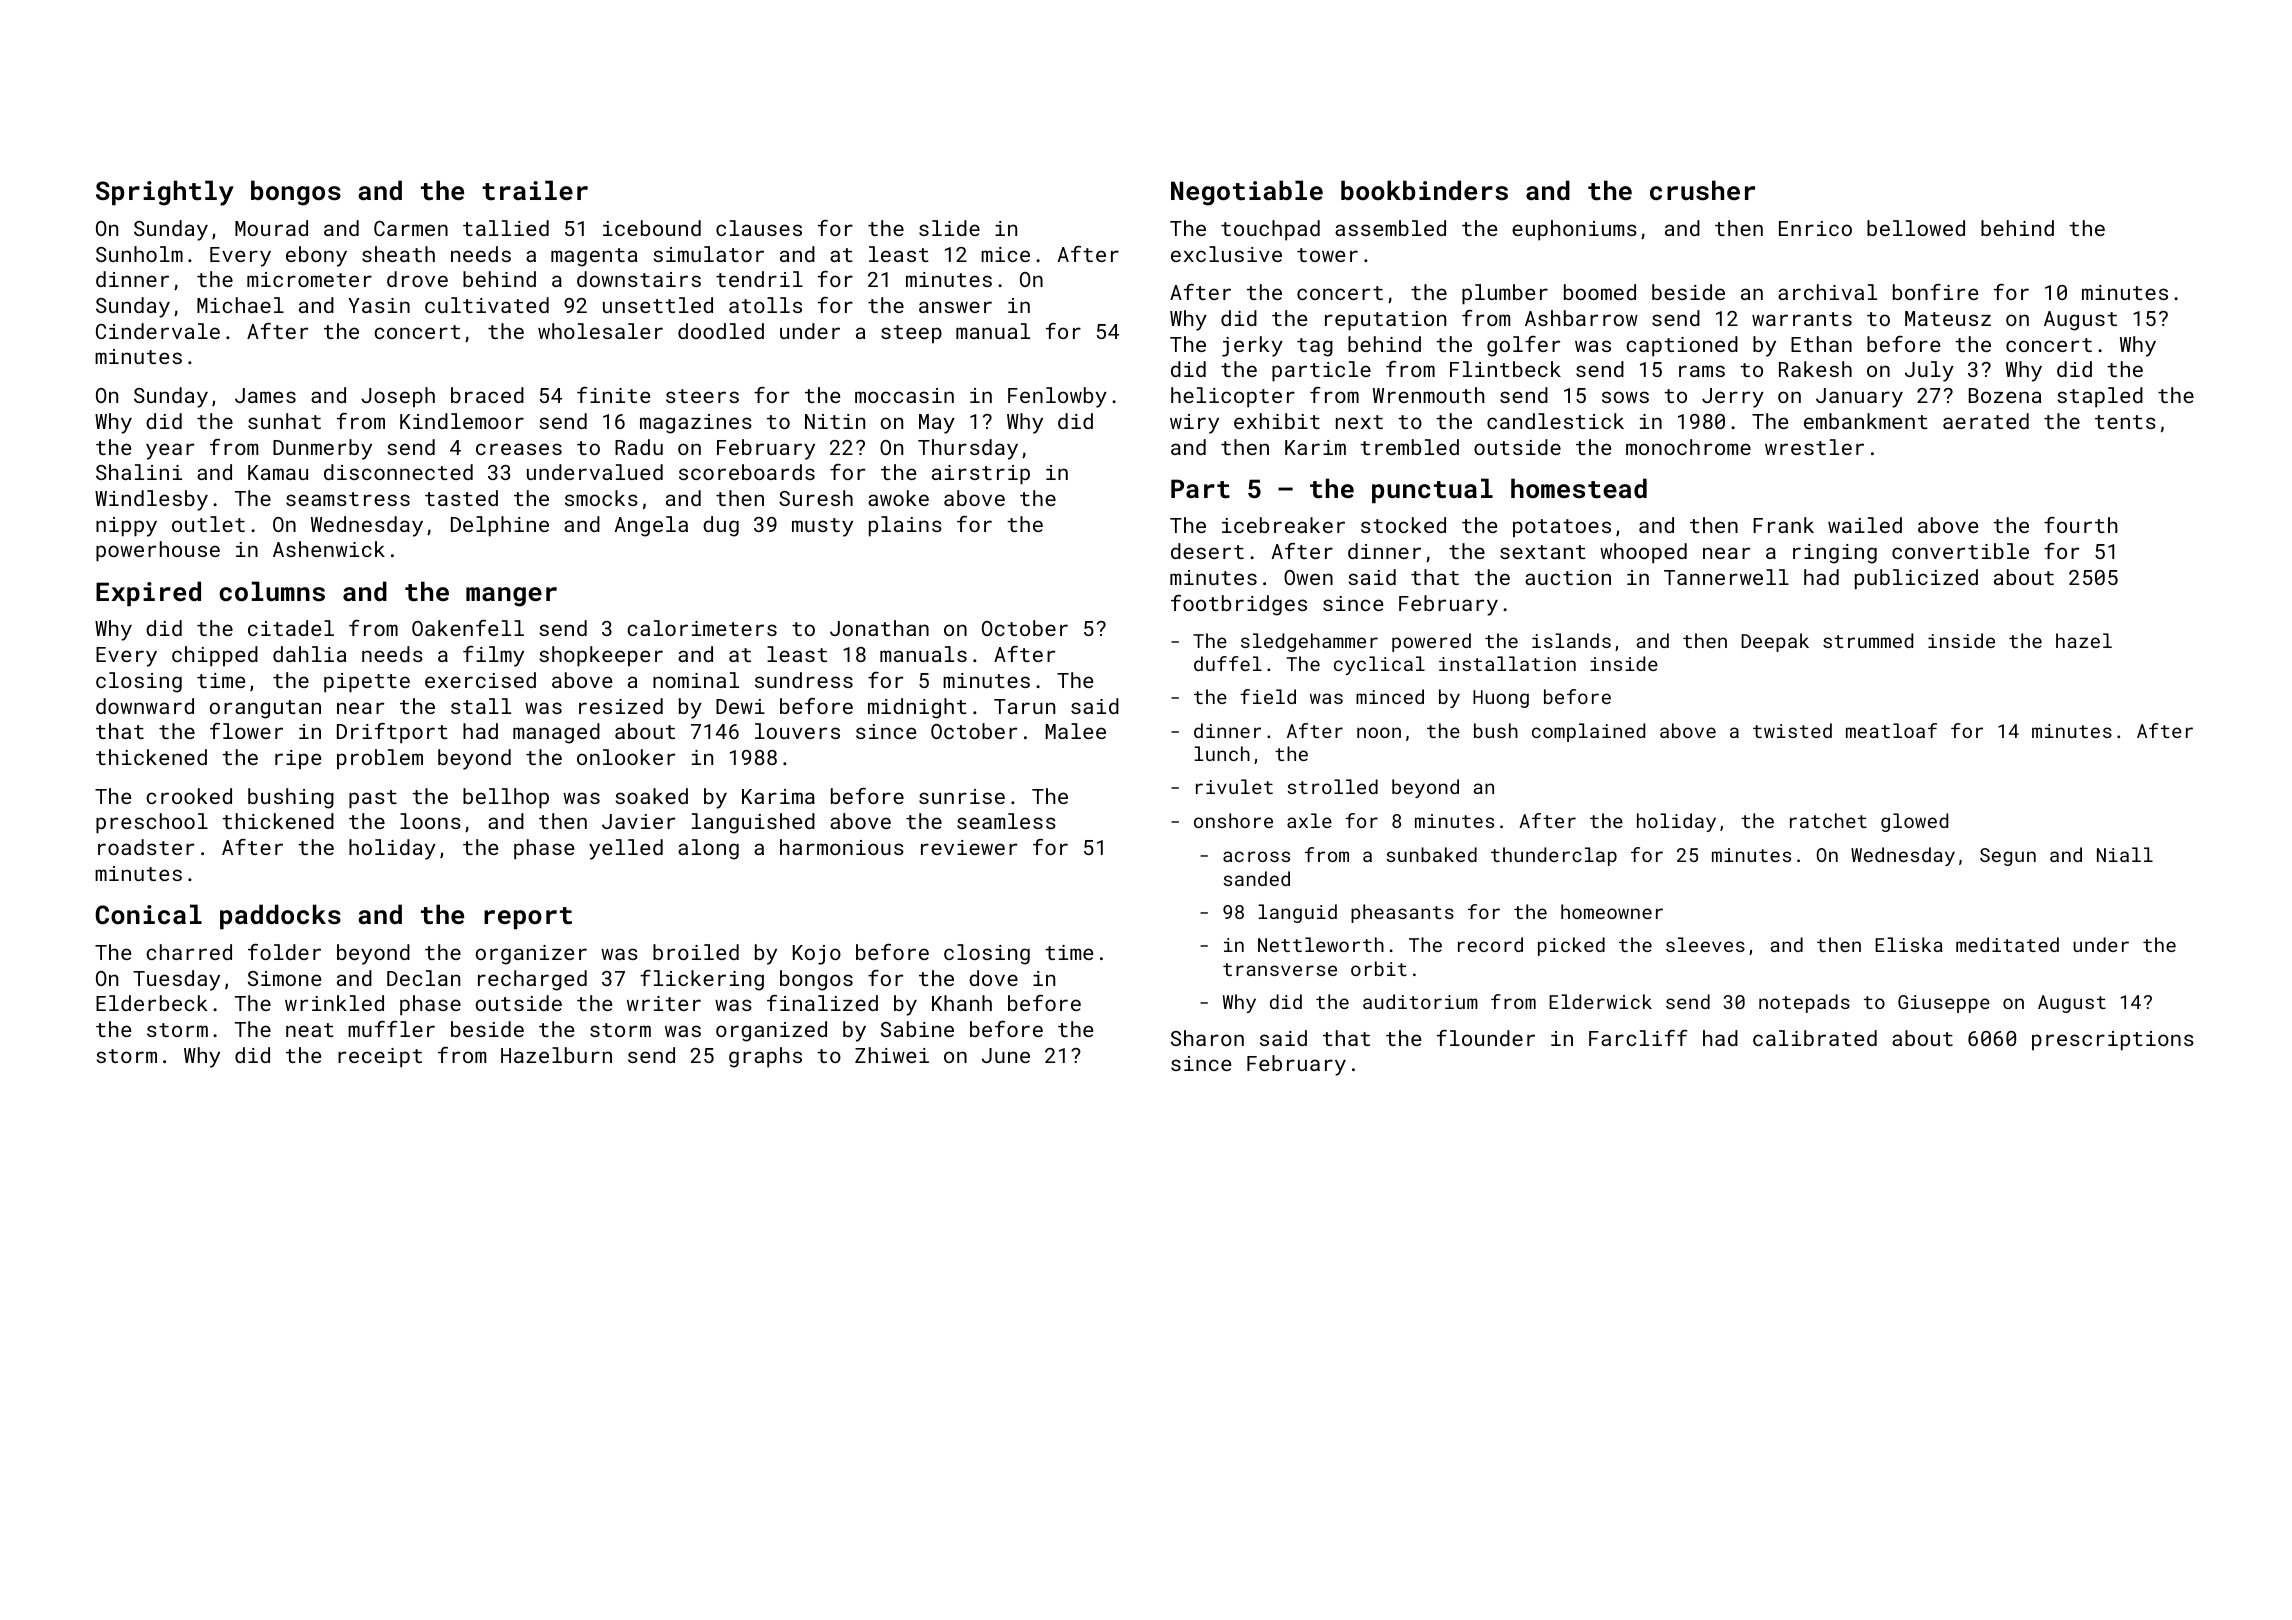 Image resolution: width=2292 pixels, height=1620 pixels. What do you see at coordinates (1815, 1038) in the page?
I see `calibrated` at bounding box center [1815, 1038].
